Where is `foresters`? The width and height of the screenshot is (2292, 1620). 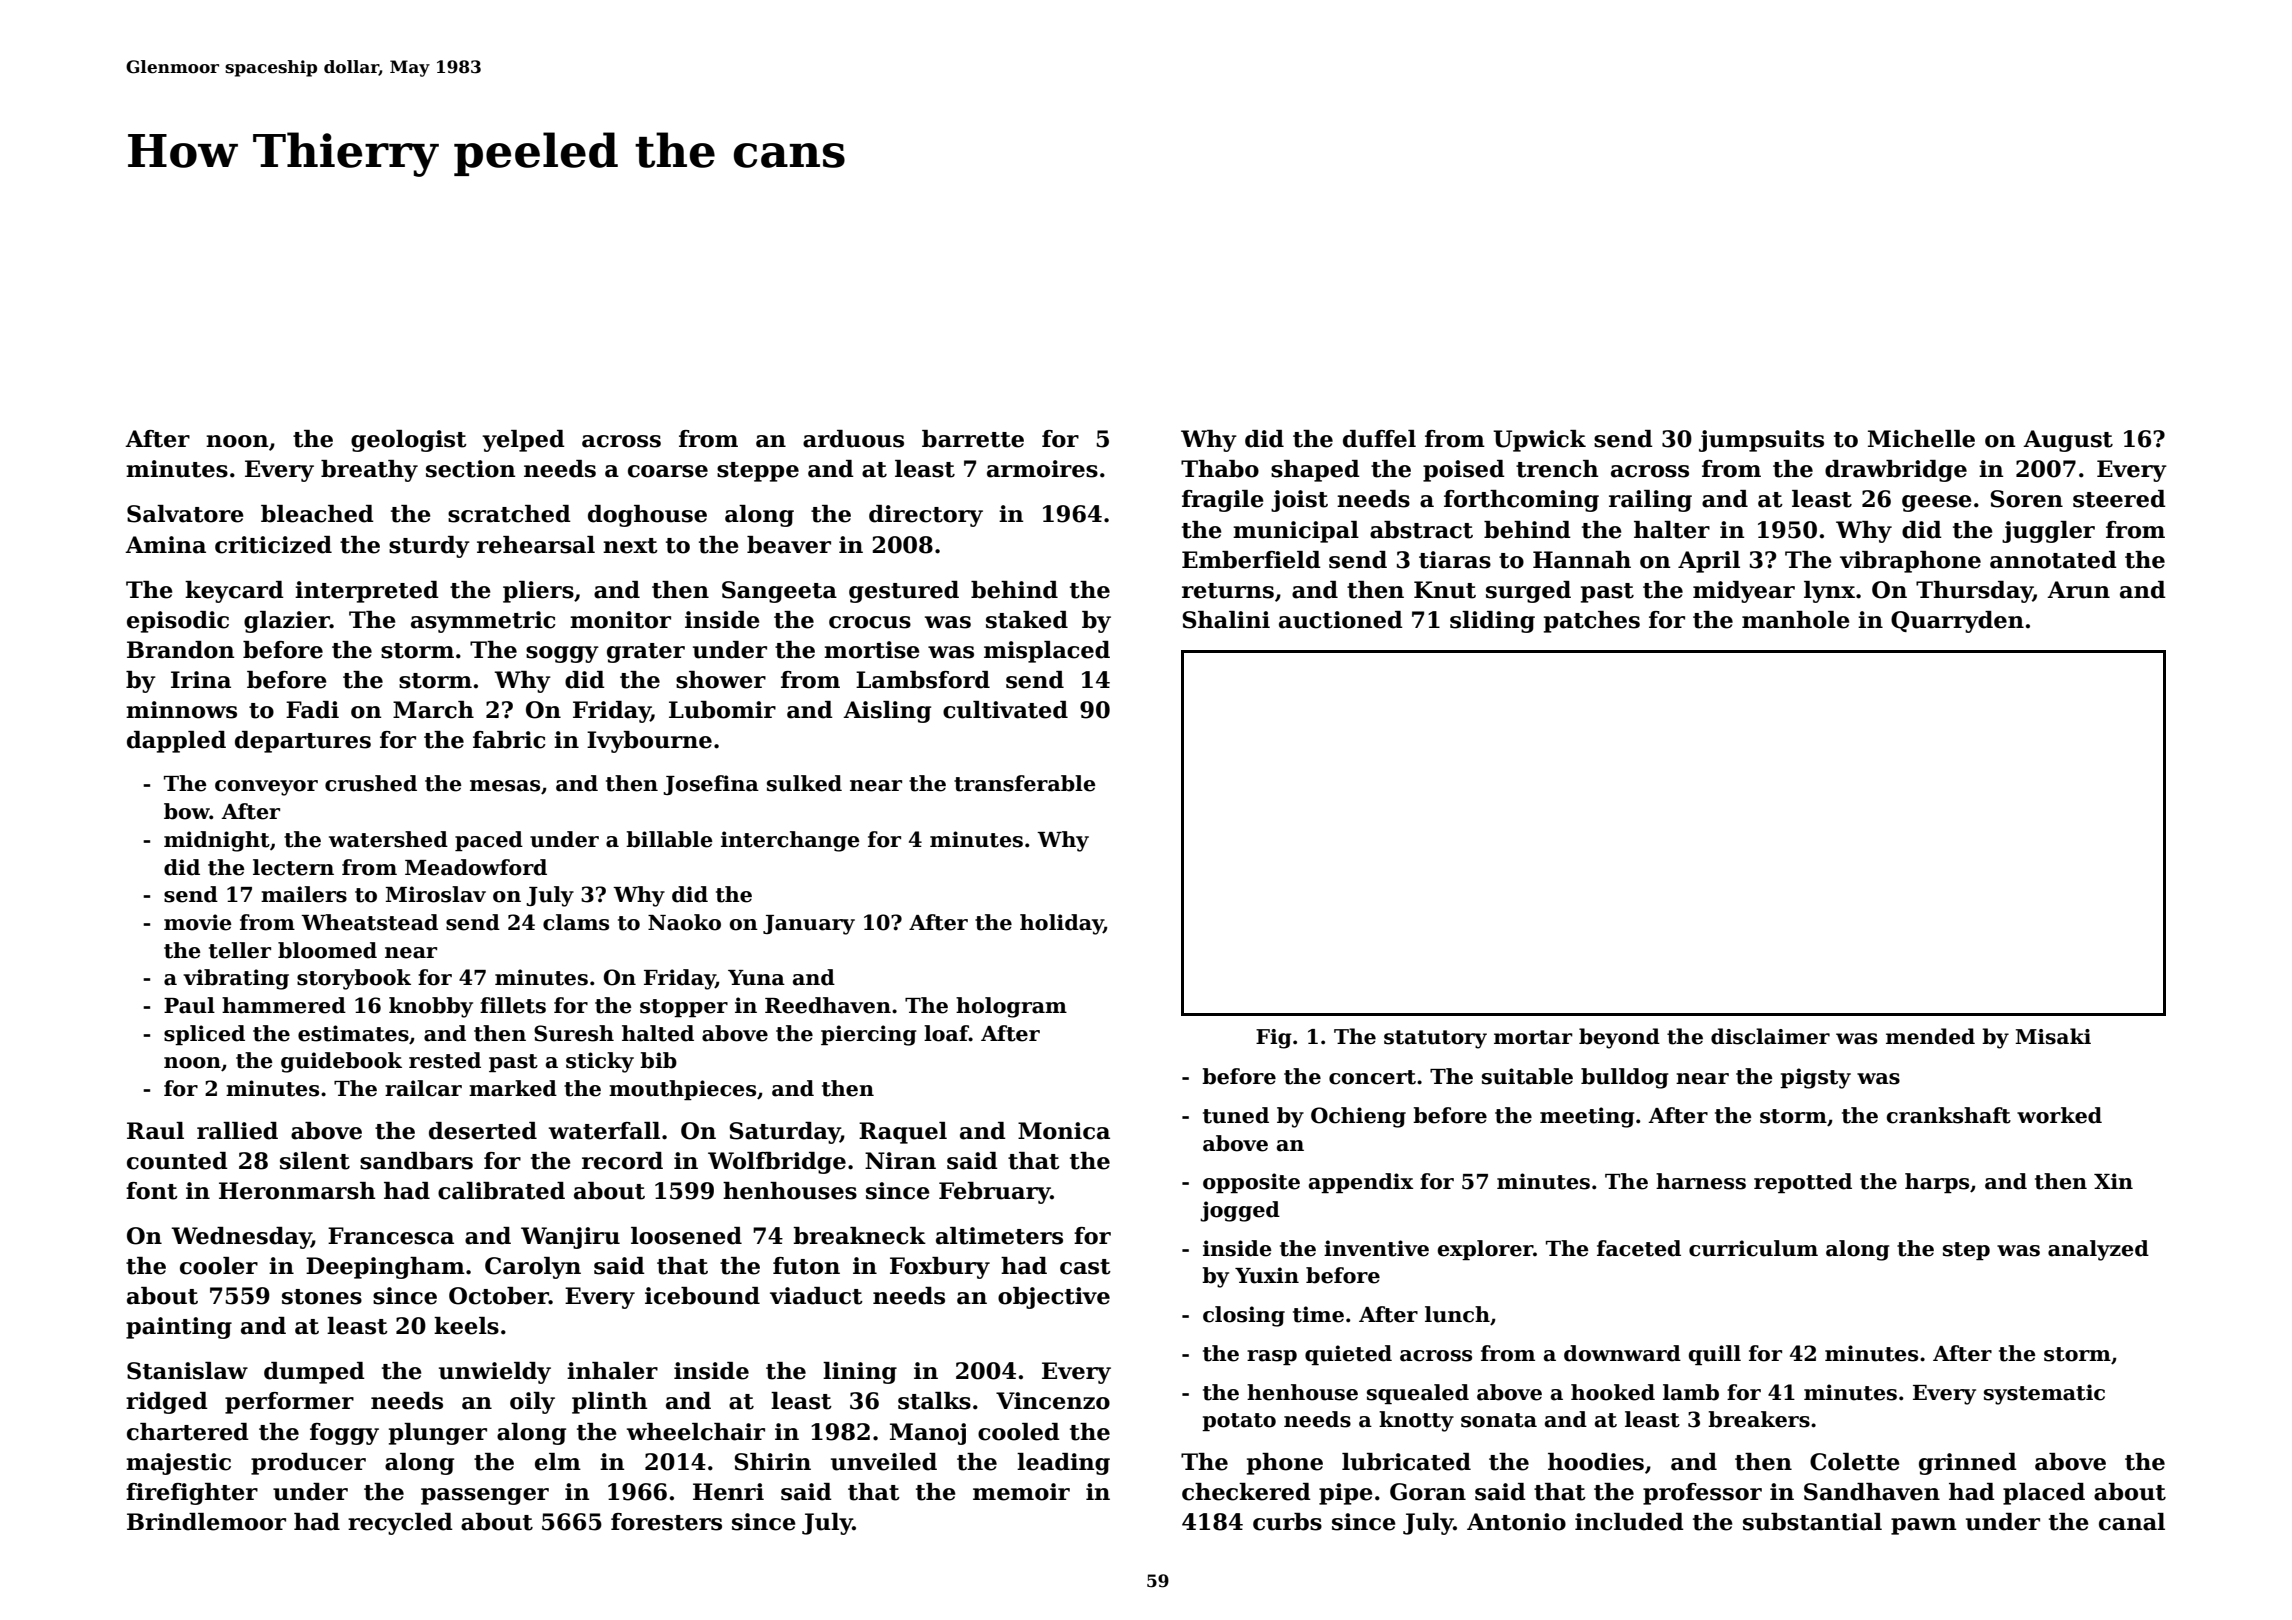 foresters is located at coordinates (666, 1522).
